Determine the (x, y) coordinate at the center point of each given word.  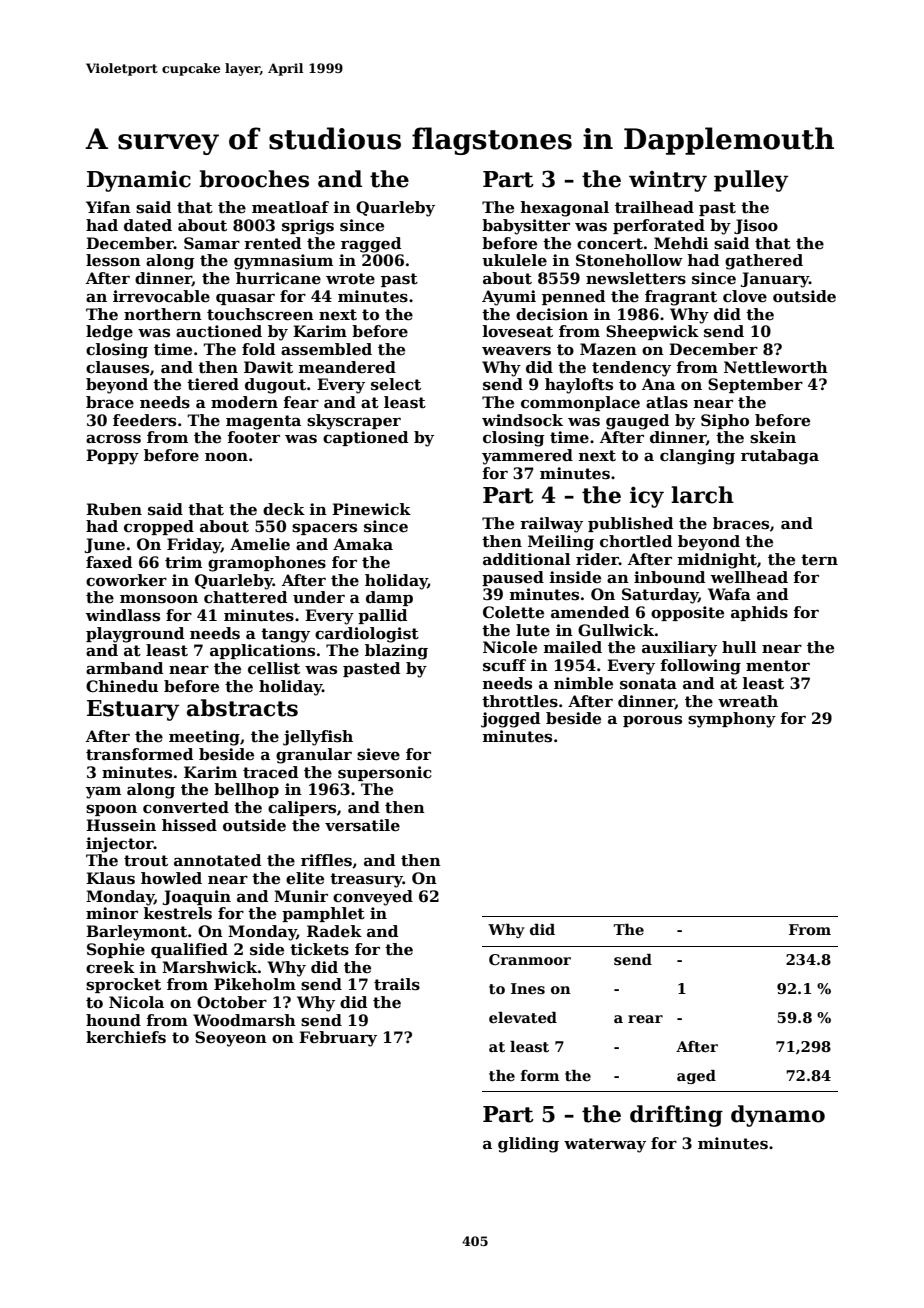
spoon (111, 810)
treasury (366, 880)
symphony (732, 720)
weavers (516, 351)
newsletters (636, 278)
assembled (326, 349)
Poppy (112, 457)
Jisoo (756, 226)
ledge (109, 333)
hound (113, 1020)
